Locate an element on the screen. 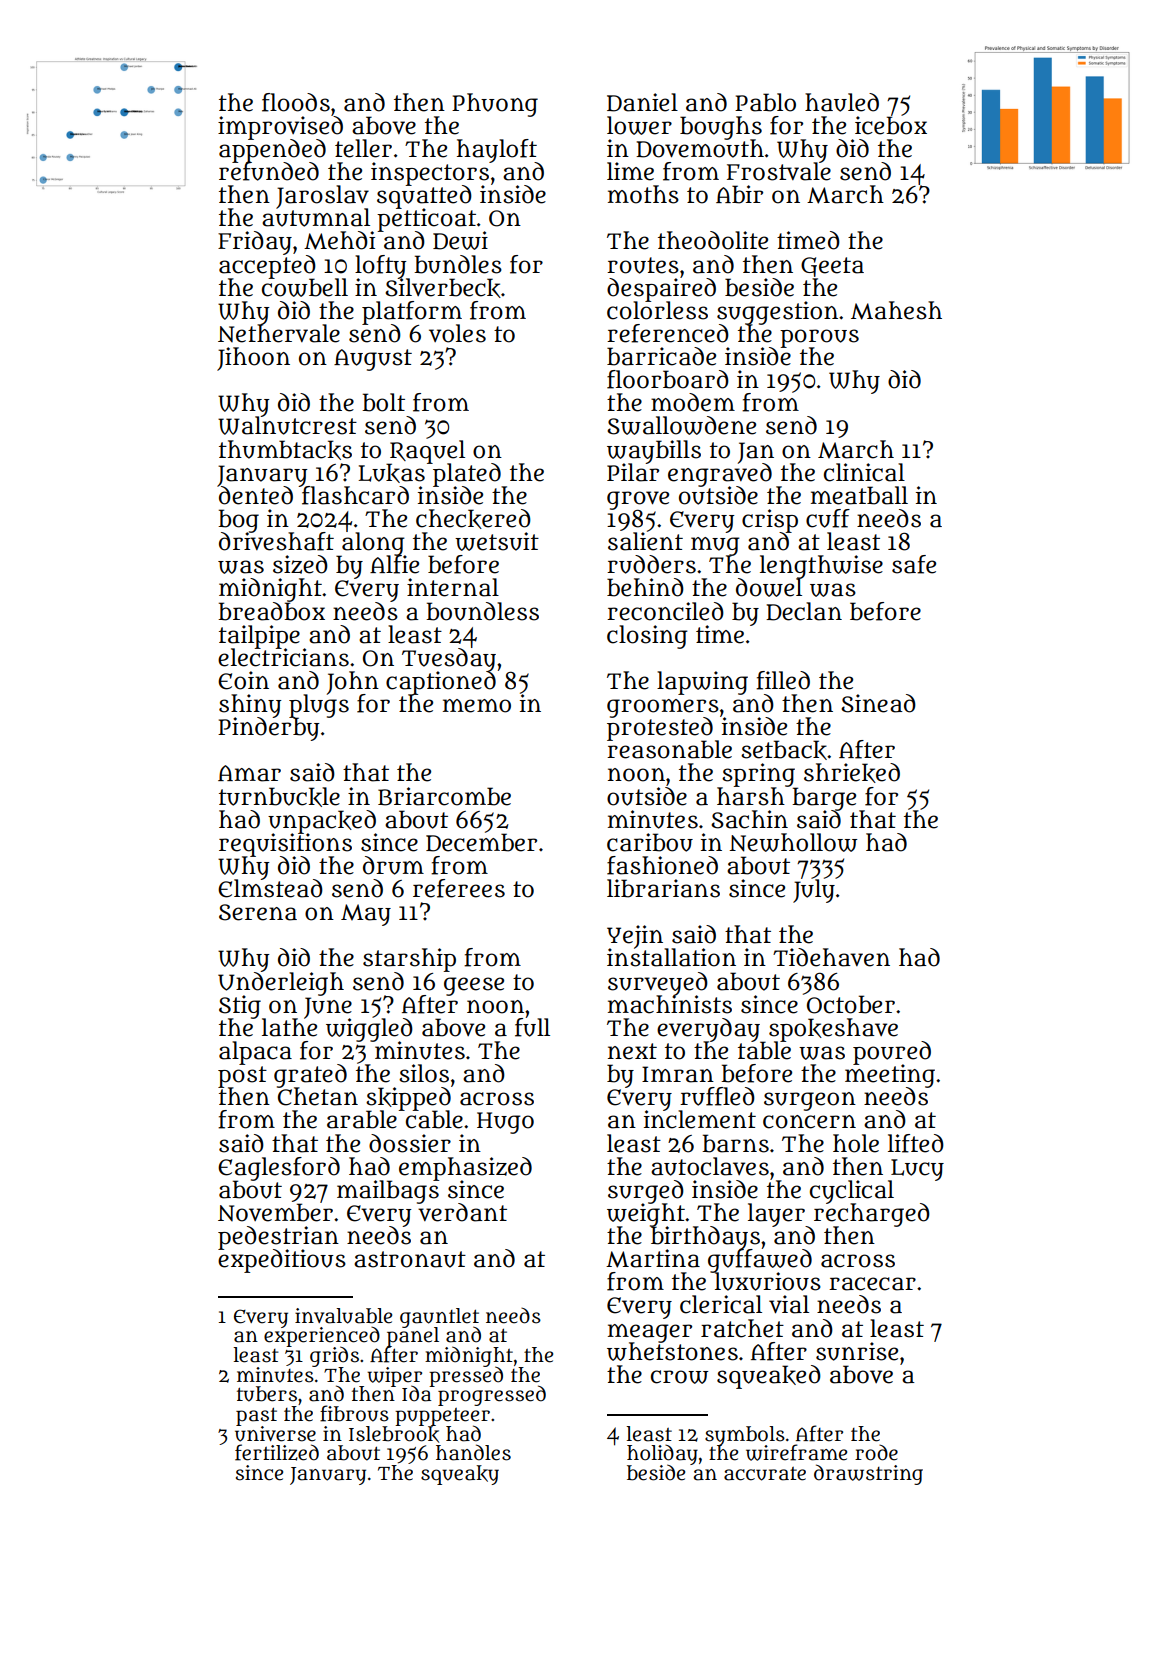 This screenshot has height=1654, width=1165. icebox is located at coordinates (891, 125).
